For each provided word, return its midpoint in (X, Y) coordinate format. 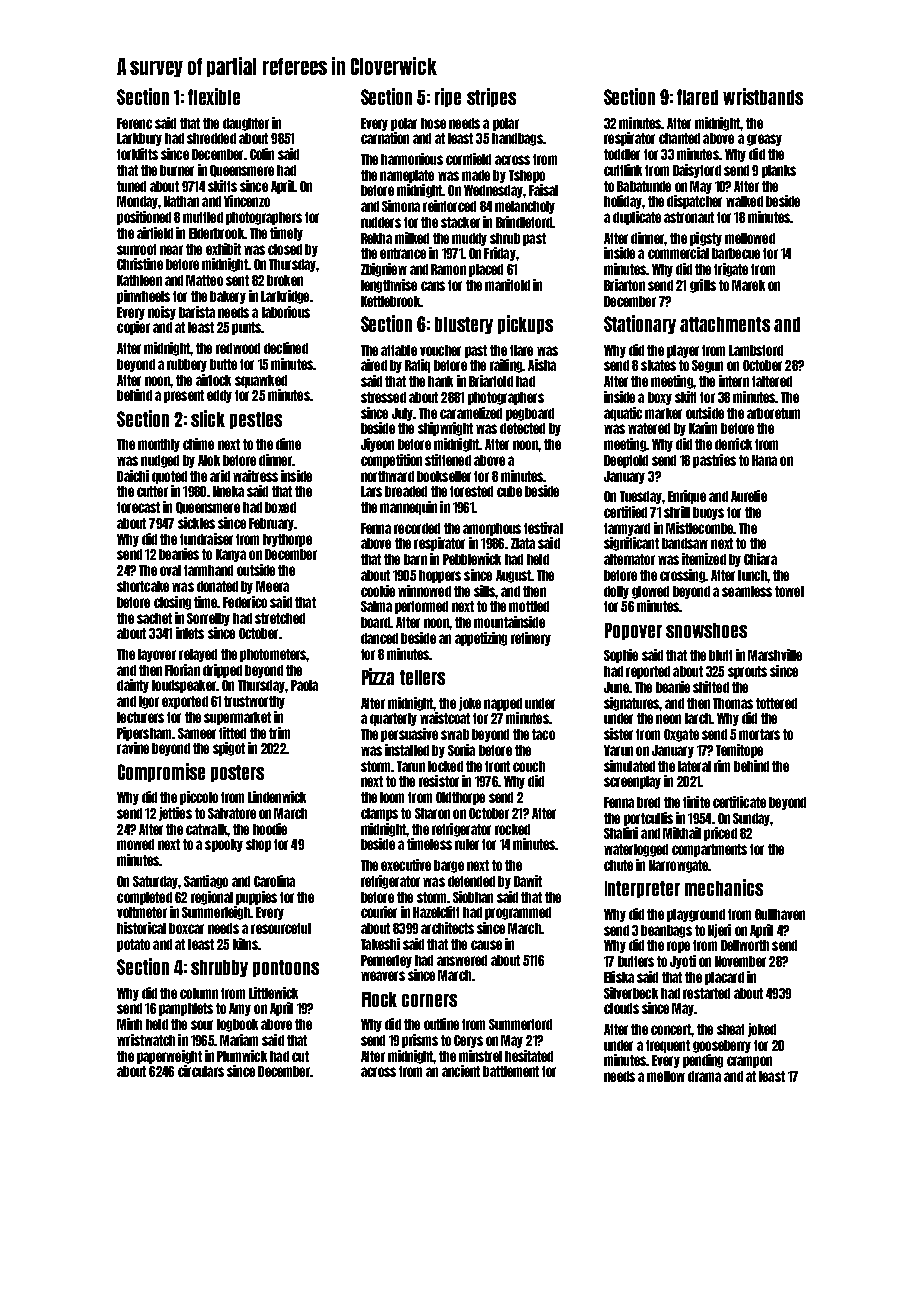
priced (720, 834)
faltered (772, 381)
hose (433, 123)
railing (506, 366)
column (199, 993)
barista (197, 312)
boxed (280, 507)
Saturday (155, 882)
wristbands (763, 96)
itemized (704, 559)
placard (724, 978)
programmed (518, 913)
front (497, 766)
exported (185, 702)
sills (484, 591)
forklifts (137, 154)
